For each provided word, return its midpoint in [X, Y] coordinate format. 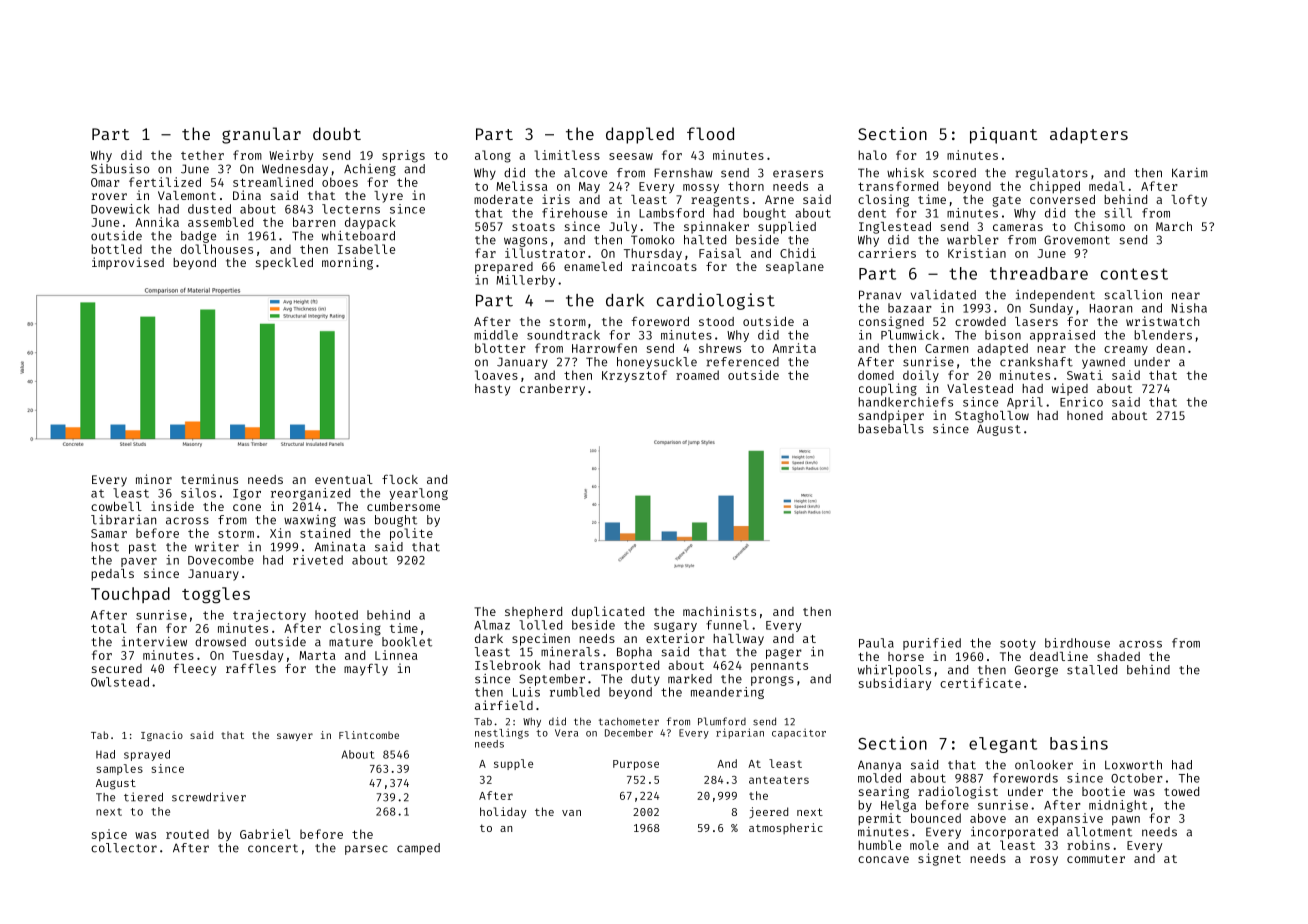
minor [154, 479]
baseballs [891, 429]
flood [710, 133]
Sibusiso [120, 168]
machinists [719, 611]
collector [124, 848]
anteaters [779, 780]
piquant [1003, 135]
